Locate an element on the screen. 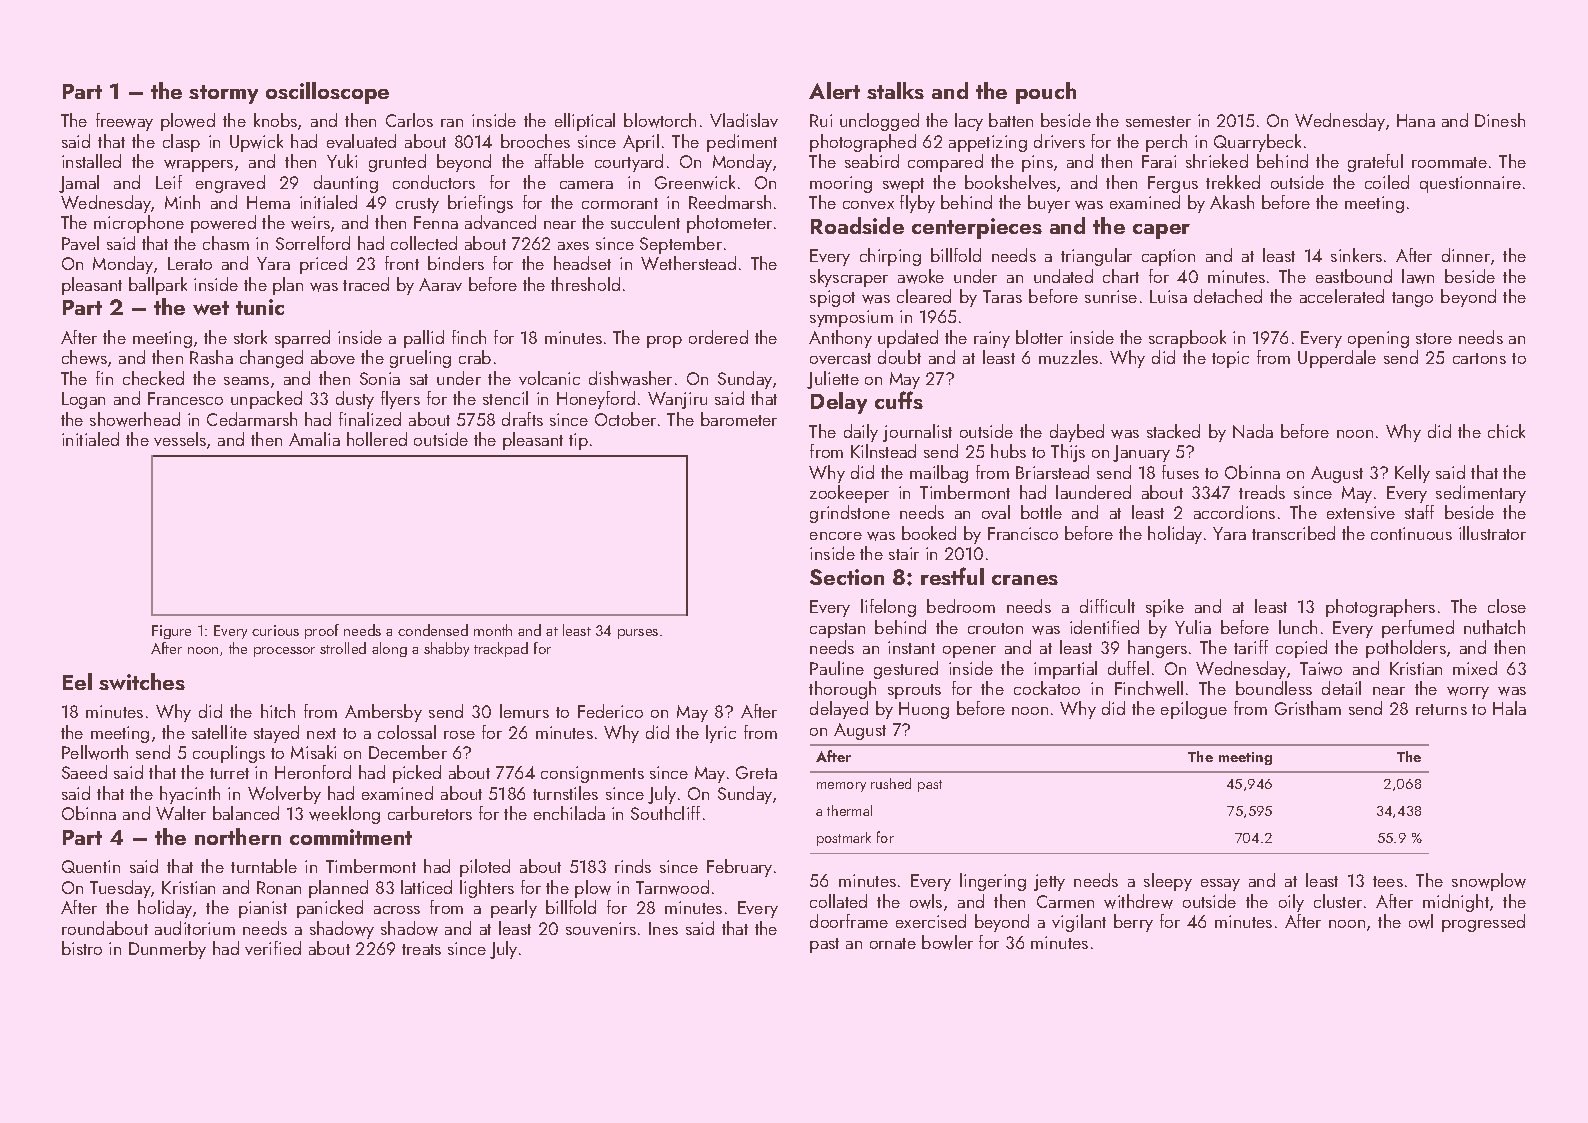  Pellworth is located at coordinates (95, 752).
